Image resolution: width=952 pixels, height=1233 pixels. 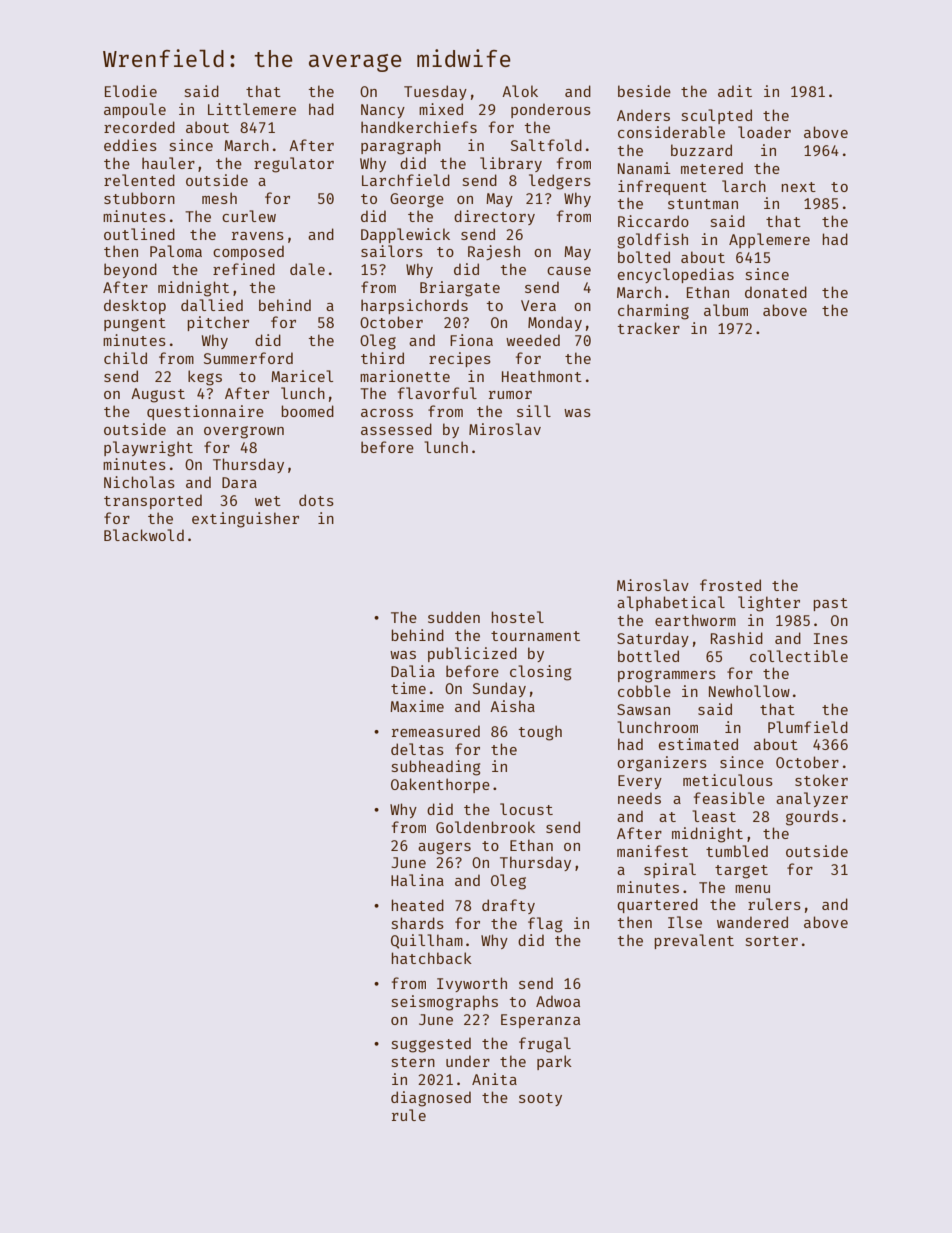 I want to click on closing, so click(x=540, y=673).
